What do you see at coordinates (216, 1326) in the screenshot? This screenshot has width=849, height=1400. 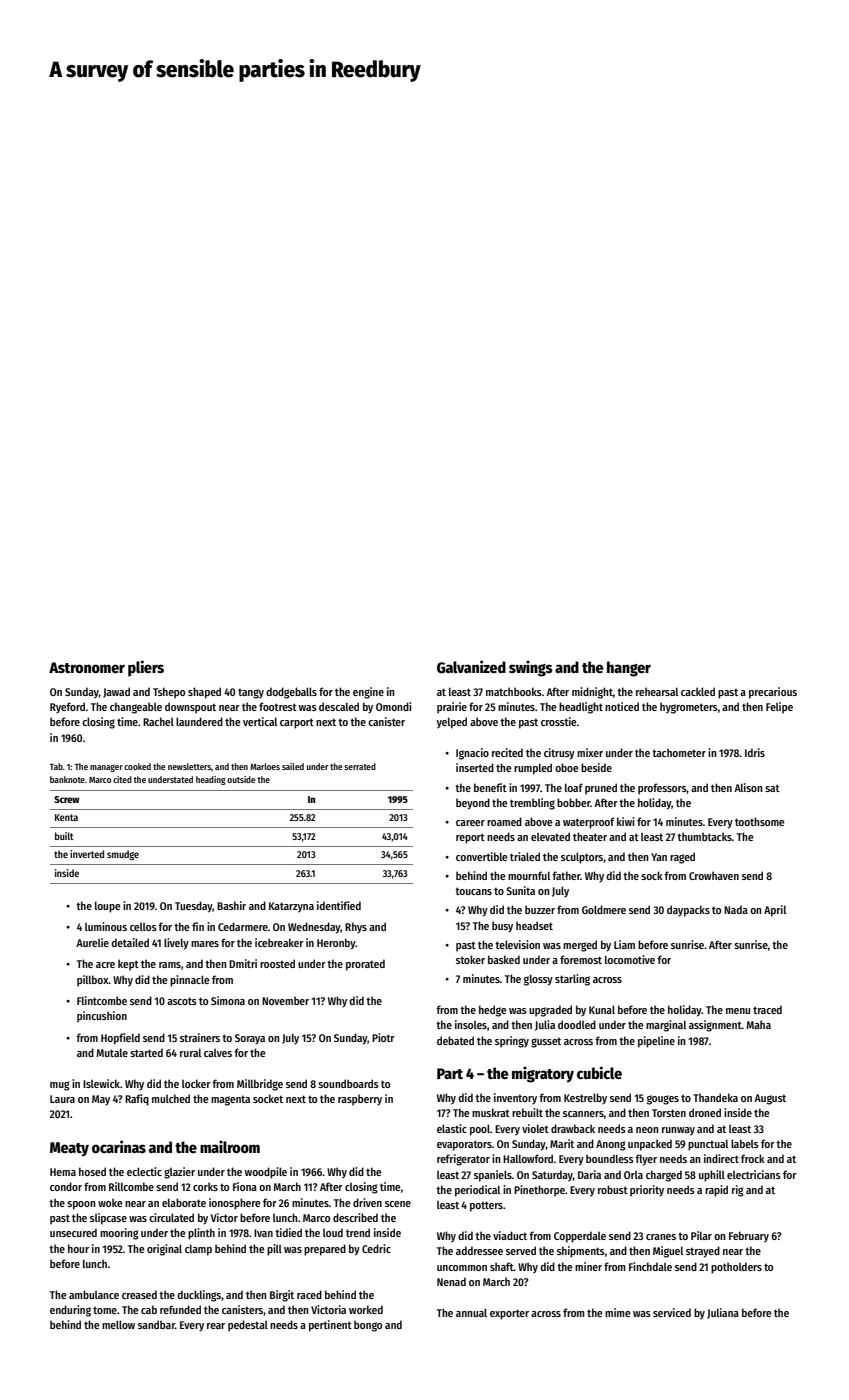 I see `rear` at bounding box center [216, 1326].
